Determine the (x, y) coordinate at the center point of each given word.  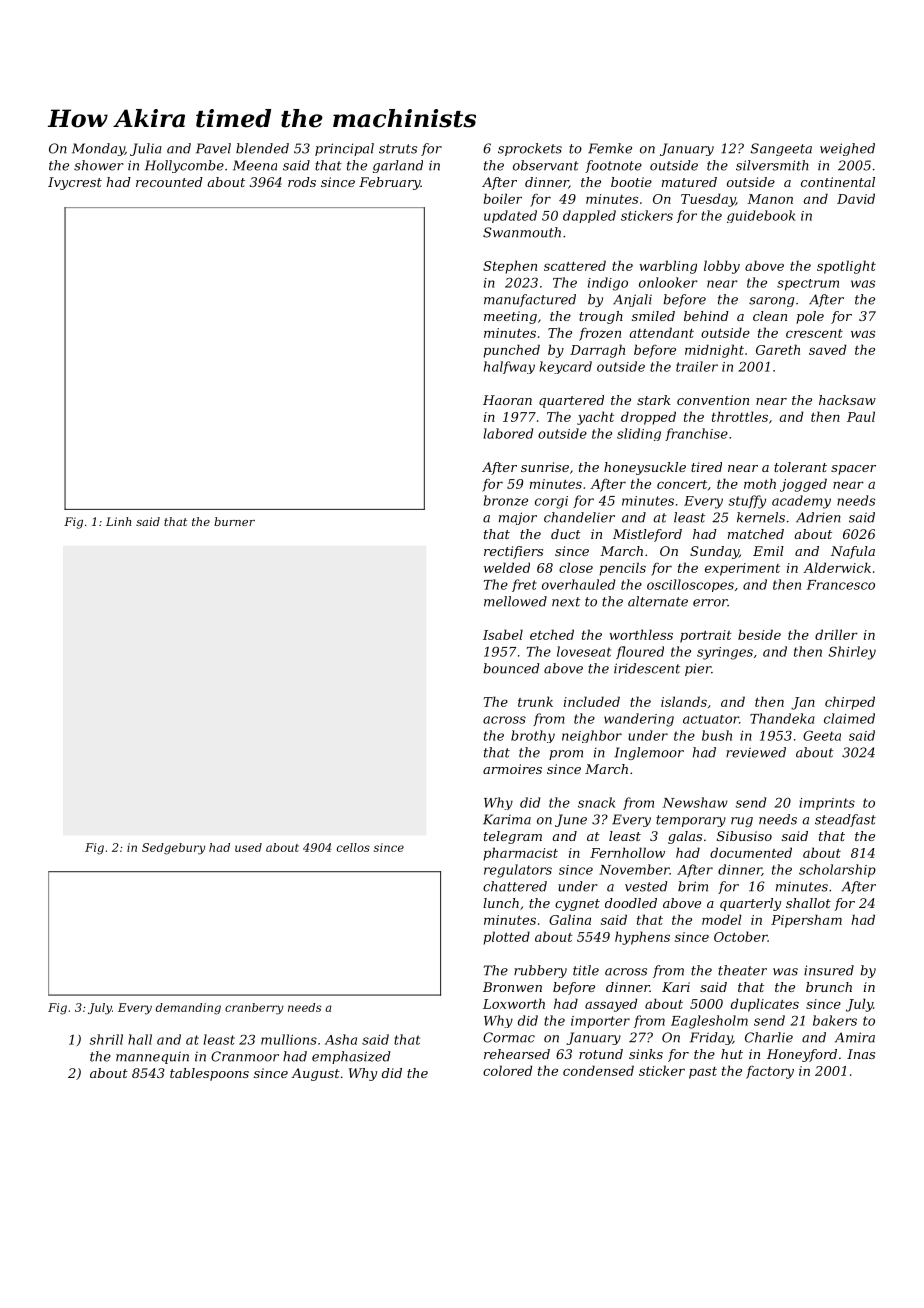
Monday (98, 149)
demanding (188, 1009)
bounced (511, 668)
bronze (506, 500)
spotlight (846, 267)
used (248, 847)
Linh (118, 521)
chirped (850, 703)
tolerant (800, 467)
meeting (510, 317)
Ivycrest (75, 183)
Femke (610, 148)
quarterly (750, 904)
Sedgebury (174, 849)
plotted (507, 938)
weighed (847, 149)
